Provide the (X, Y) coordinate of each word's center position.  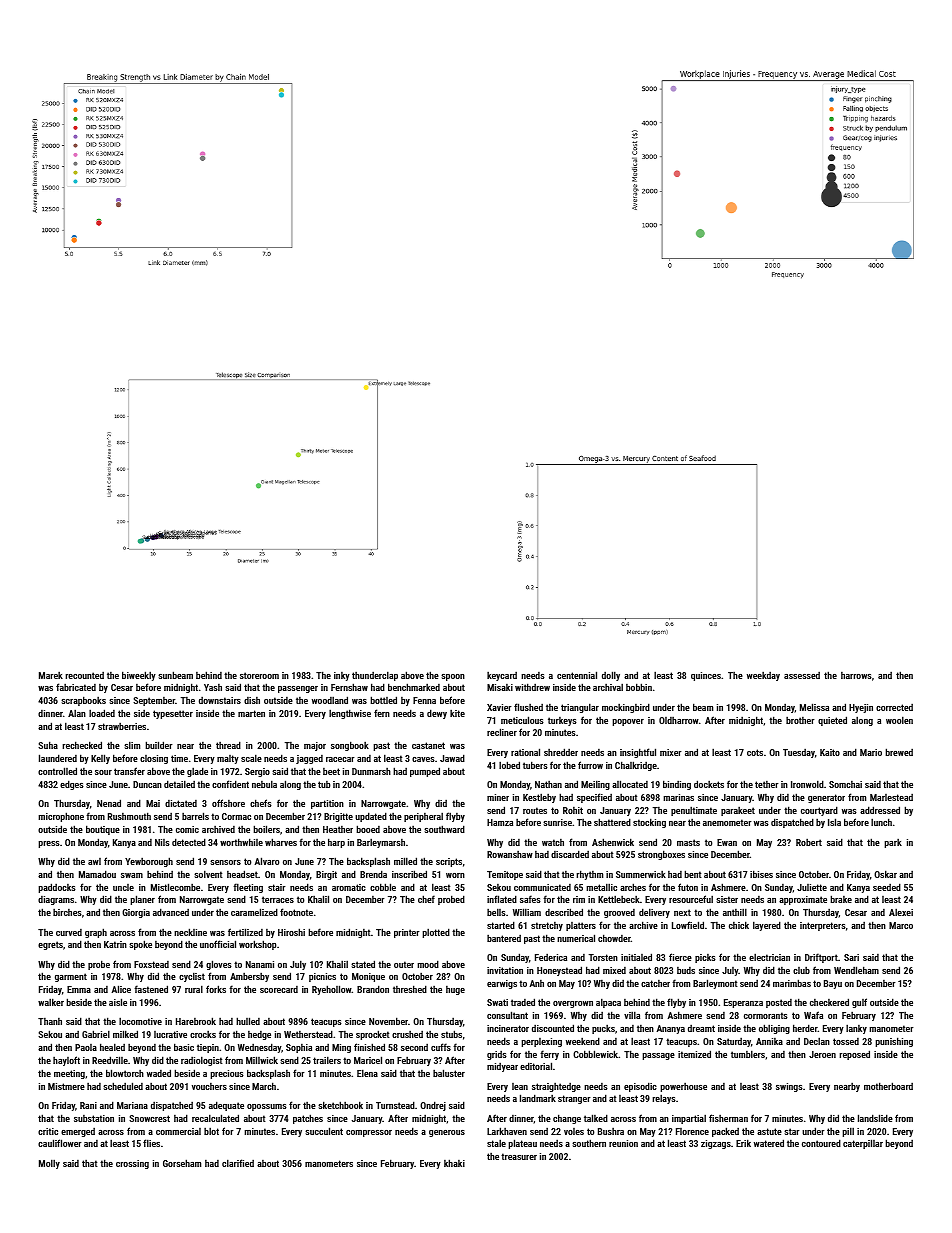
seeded (887, 887)
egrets (50, 945)
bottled (383, 700)
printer (407, 933)
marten (251, 713)
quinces (706, 676)
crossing (132, 1164)
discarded (570, 854)
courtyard (819, 811)
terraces (278, 899)
